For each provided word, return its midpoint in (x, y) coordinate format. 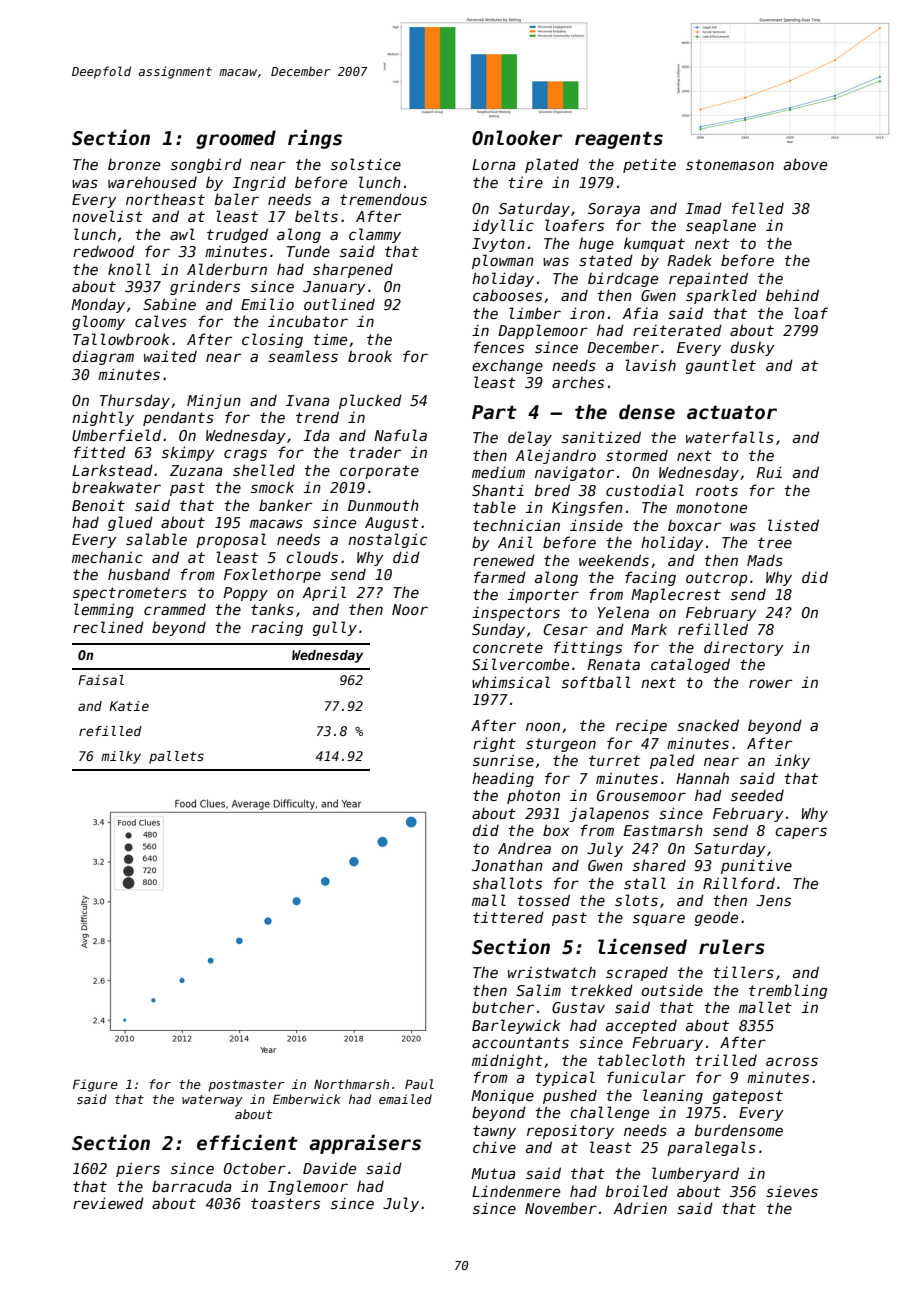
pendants (178, 418)
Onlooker (517, 138)
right (494, 744)
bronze (134, 164)
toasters (285, 1203)
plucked (370, 401)
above (805, 164)
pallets (176, 757)
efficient (247, 1142)
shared (659, 865)
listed (793, 525)
